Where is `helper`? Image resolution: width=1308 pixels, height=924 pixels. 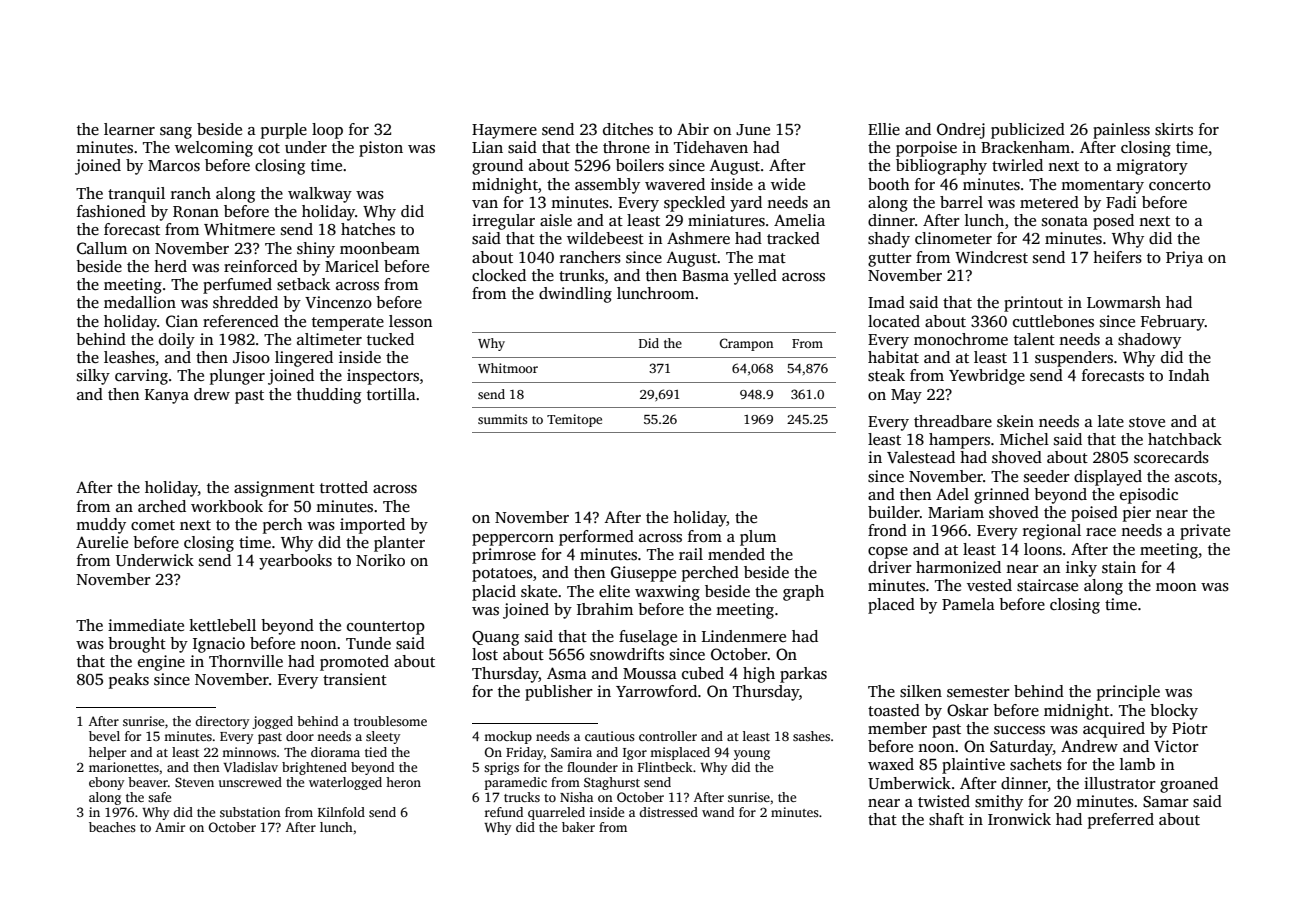
helper is located at coordinates (107, 753).
